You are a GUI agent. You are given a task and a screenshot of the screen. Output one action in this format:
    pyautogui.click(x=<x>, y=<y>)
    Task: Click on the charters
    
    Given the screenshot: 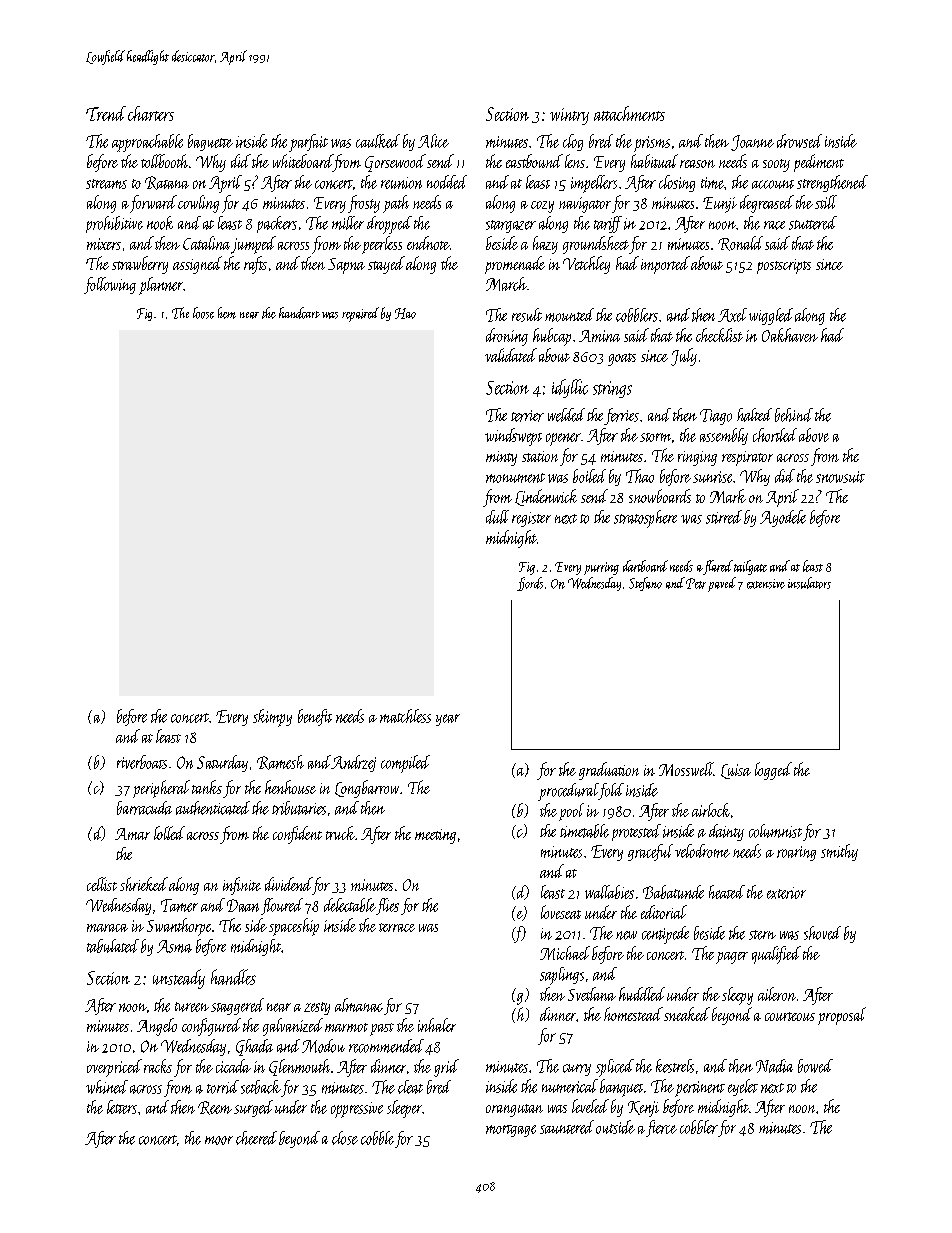 What is the action you would take?
    pyautogui.click(x=151, y=113)
